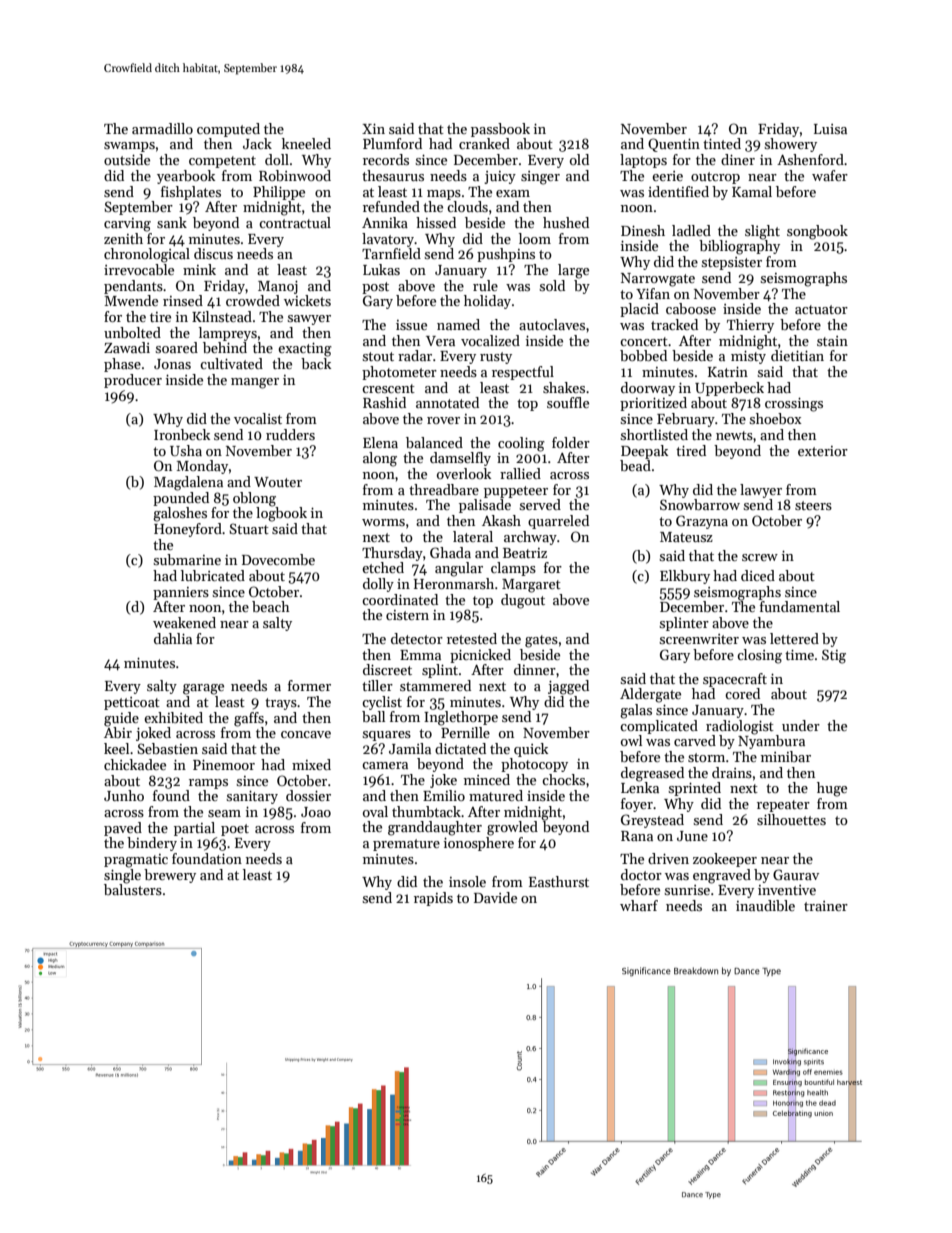 The height and width of the image is (1233, 952). I want to click on Plumford, so click(392, 143).
